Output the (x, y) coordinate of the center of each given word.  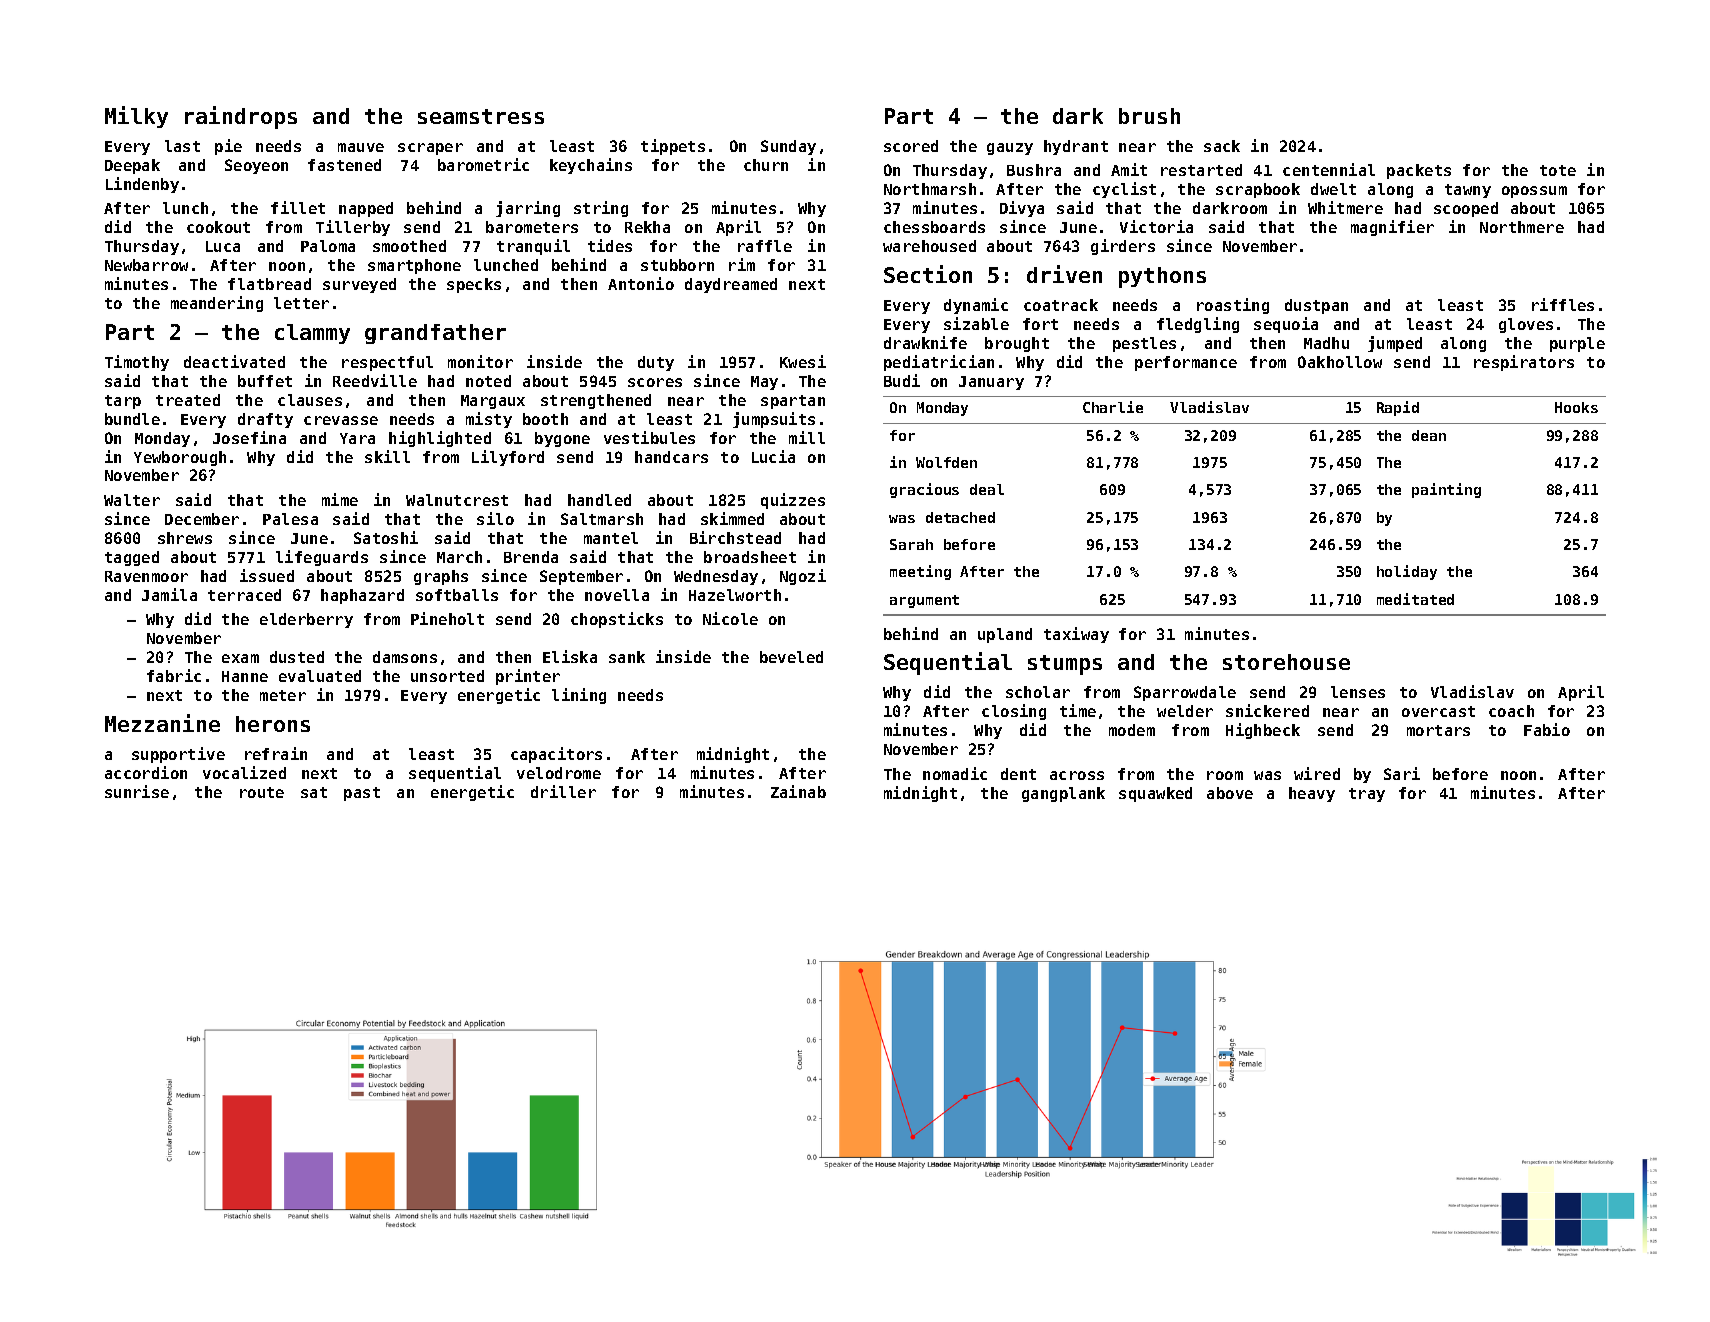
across (1077, 775)
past (362, 794)
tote (1558, 170)
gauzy (1010, 149)
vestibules (649, 437)
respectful (387, 363)
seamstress (481, 116)
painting (1446, 490)
